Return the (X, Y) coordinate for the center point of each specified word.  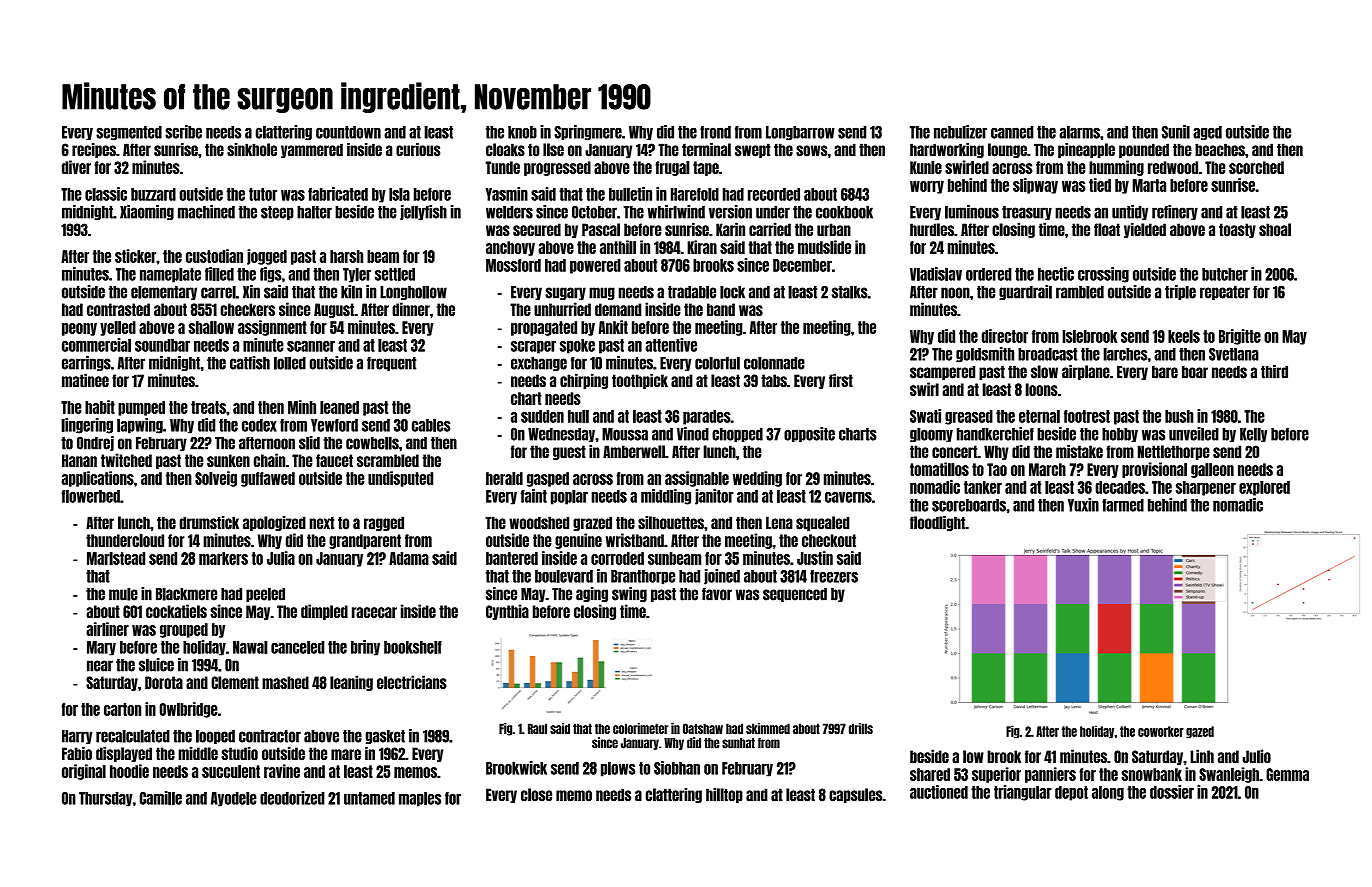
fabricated (338, 194)
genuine (578, 541)
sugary (566, 293)
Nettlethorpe (1174, 452)
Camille (161, 798)
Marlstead (116, 558)
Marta (1149, 185)
